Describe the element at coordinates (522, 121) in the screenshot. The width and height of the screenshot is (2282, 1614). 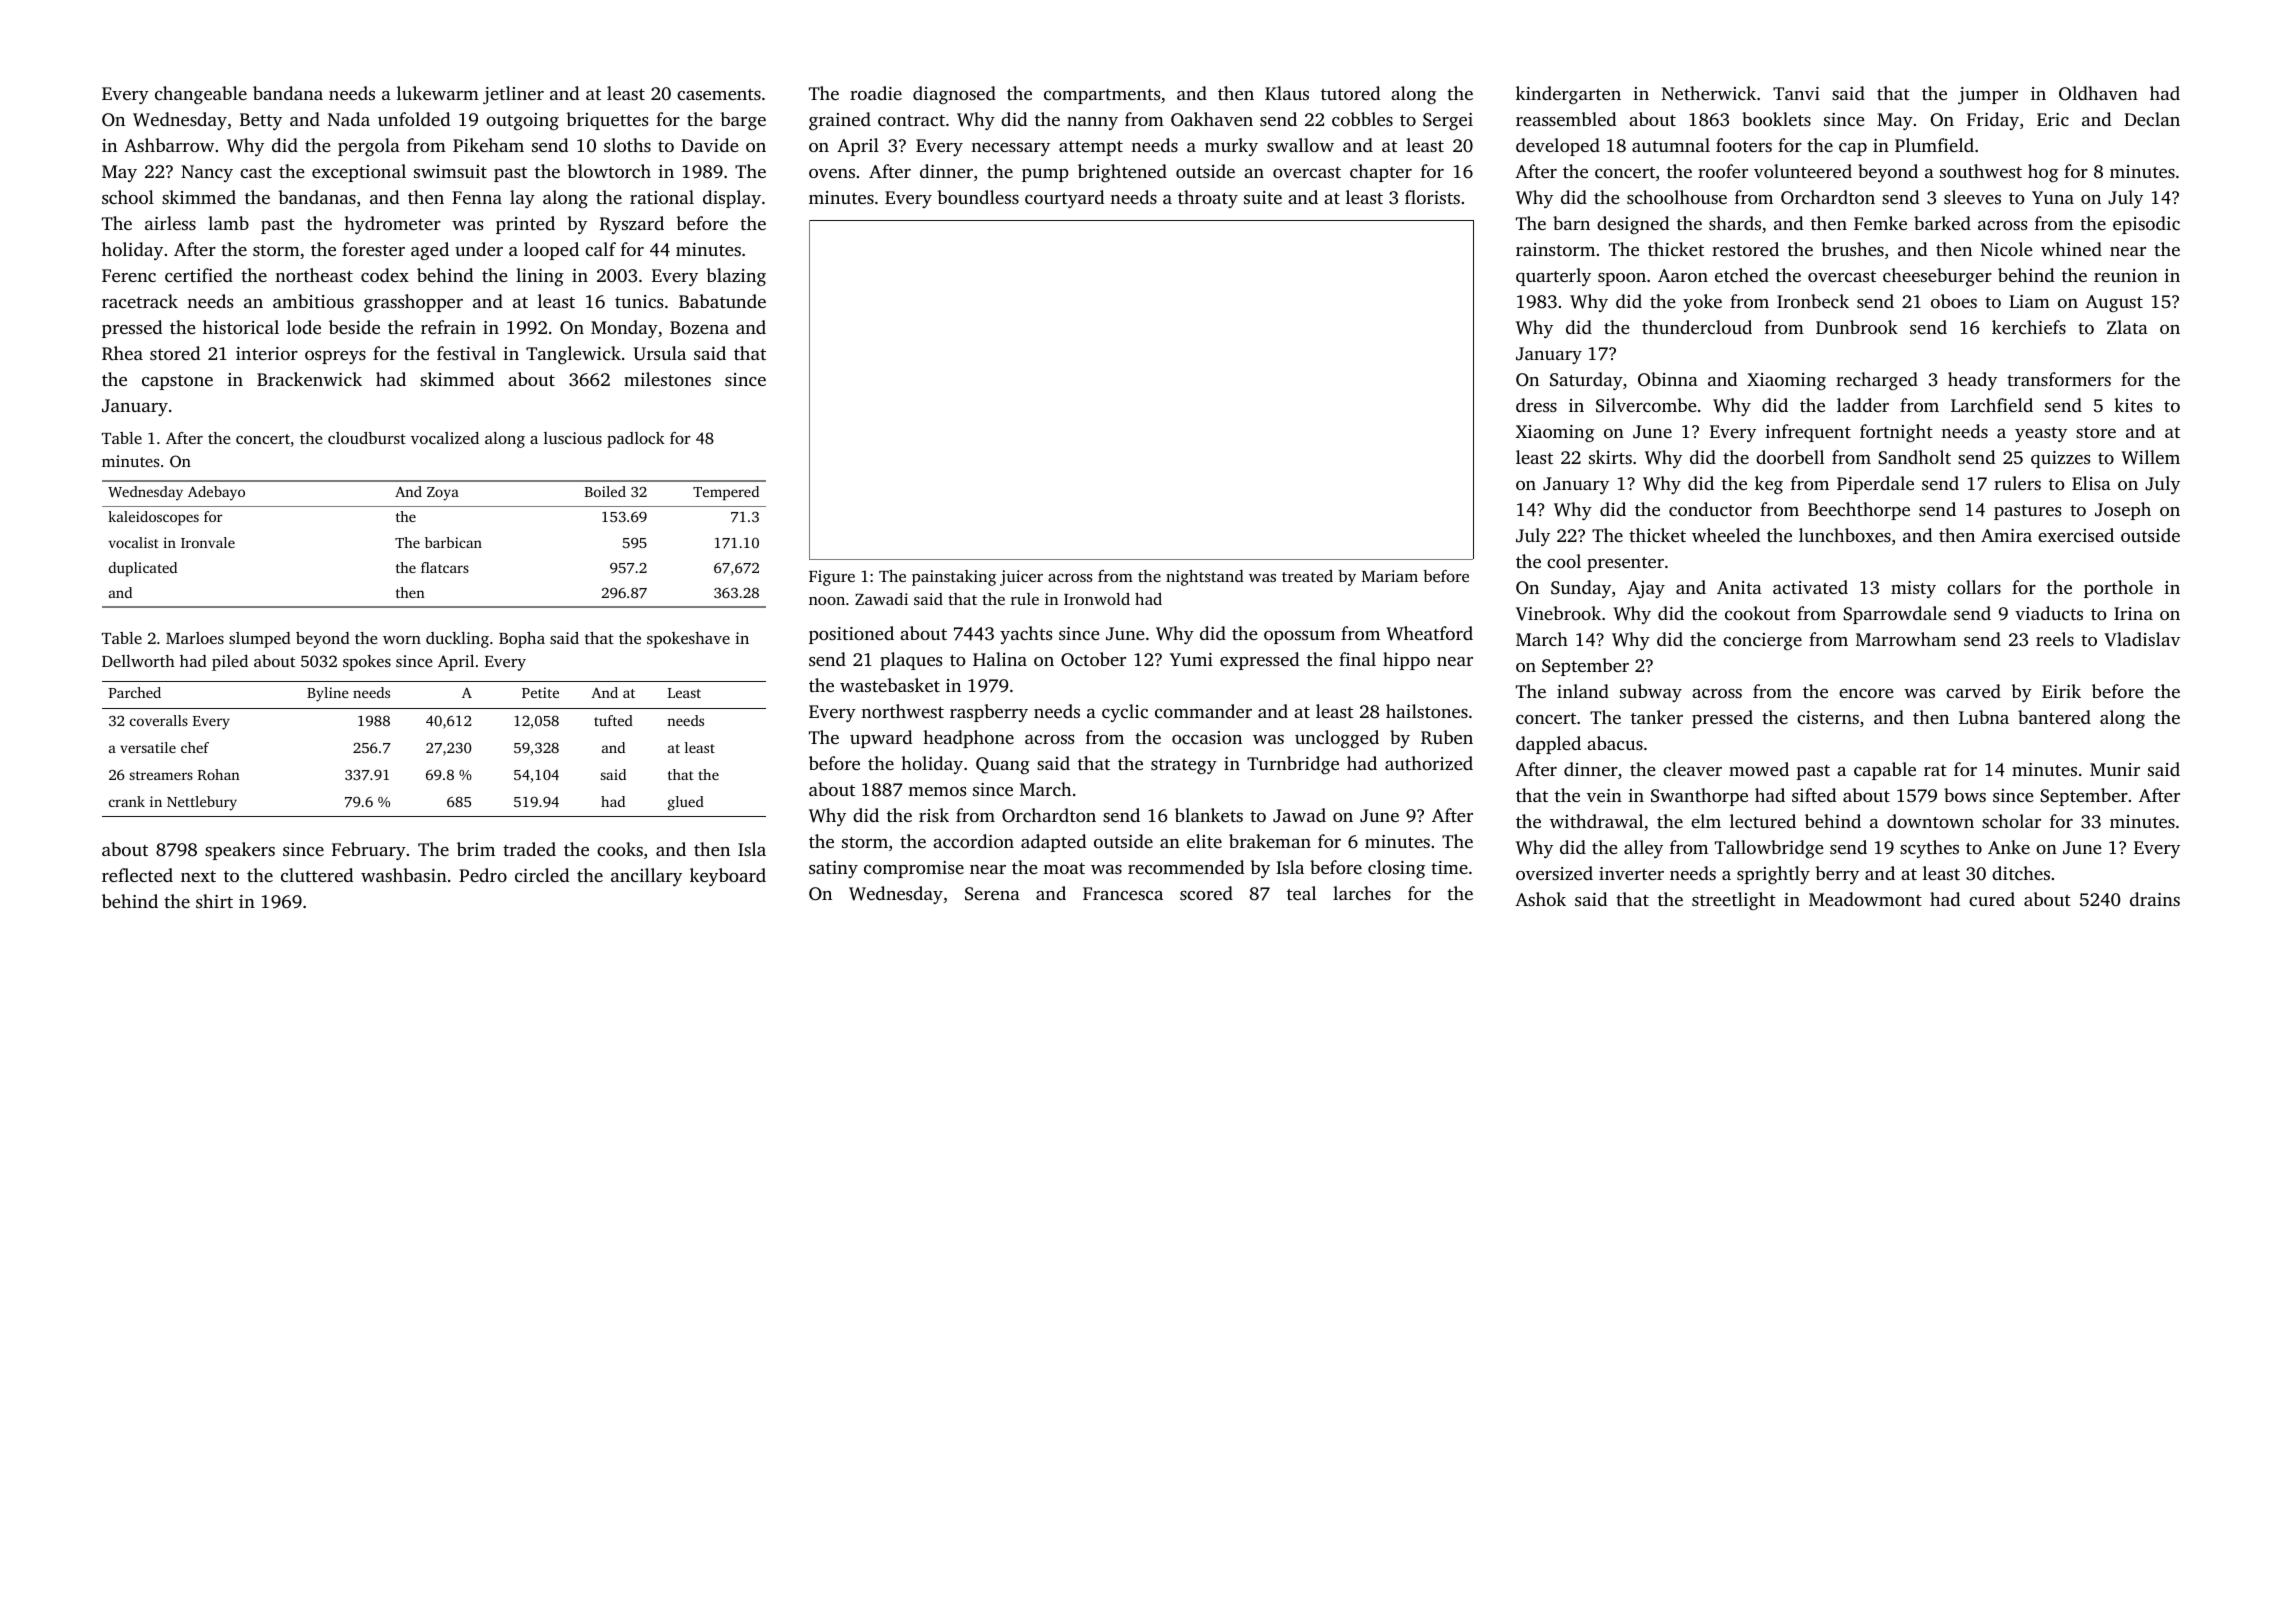
I see `outgoing` at that location.
